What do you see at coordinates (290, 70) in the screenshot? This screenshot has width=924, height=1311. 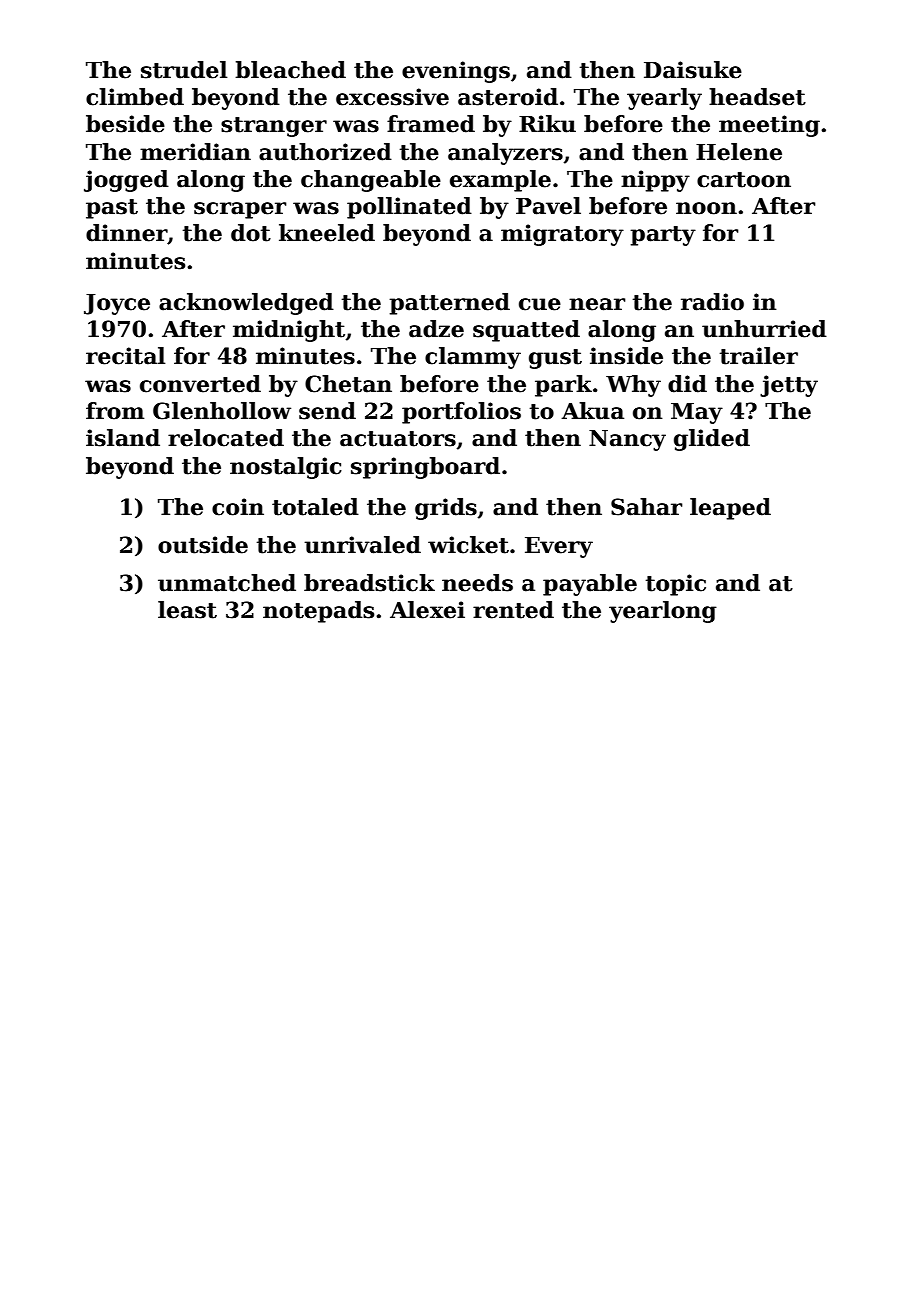 I see `bleached` at bounding box center [290, 70].
